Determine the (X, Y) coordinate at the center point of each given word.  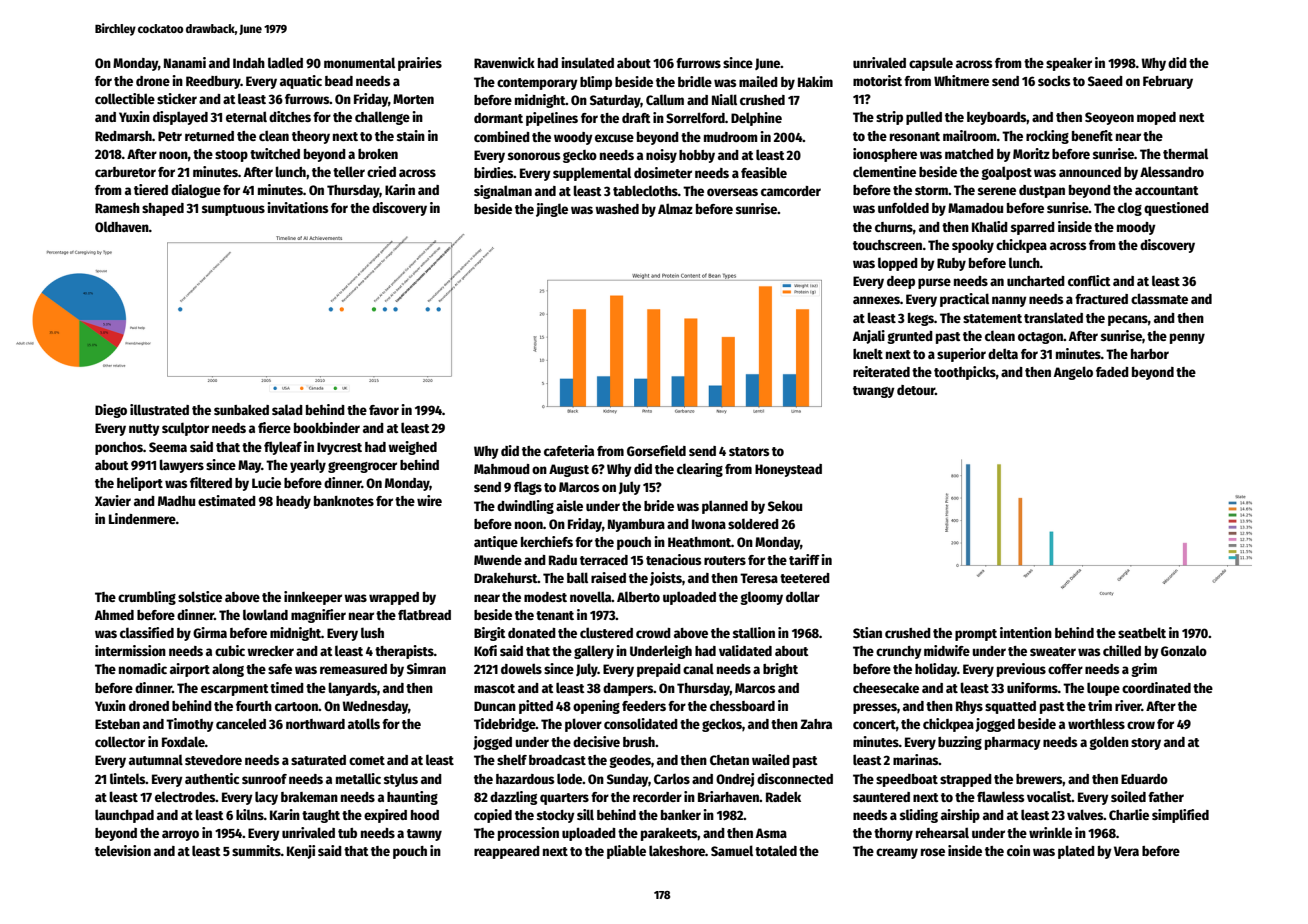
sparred (1033, 228)
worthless (1096, 723)
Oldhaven (122, 226)
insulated (587, 62)
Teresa (759, 578)
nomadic (143, 668)
